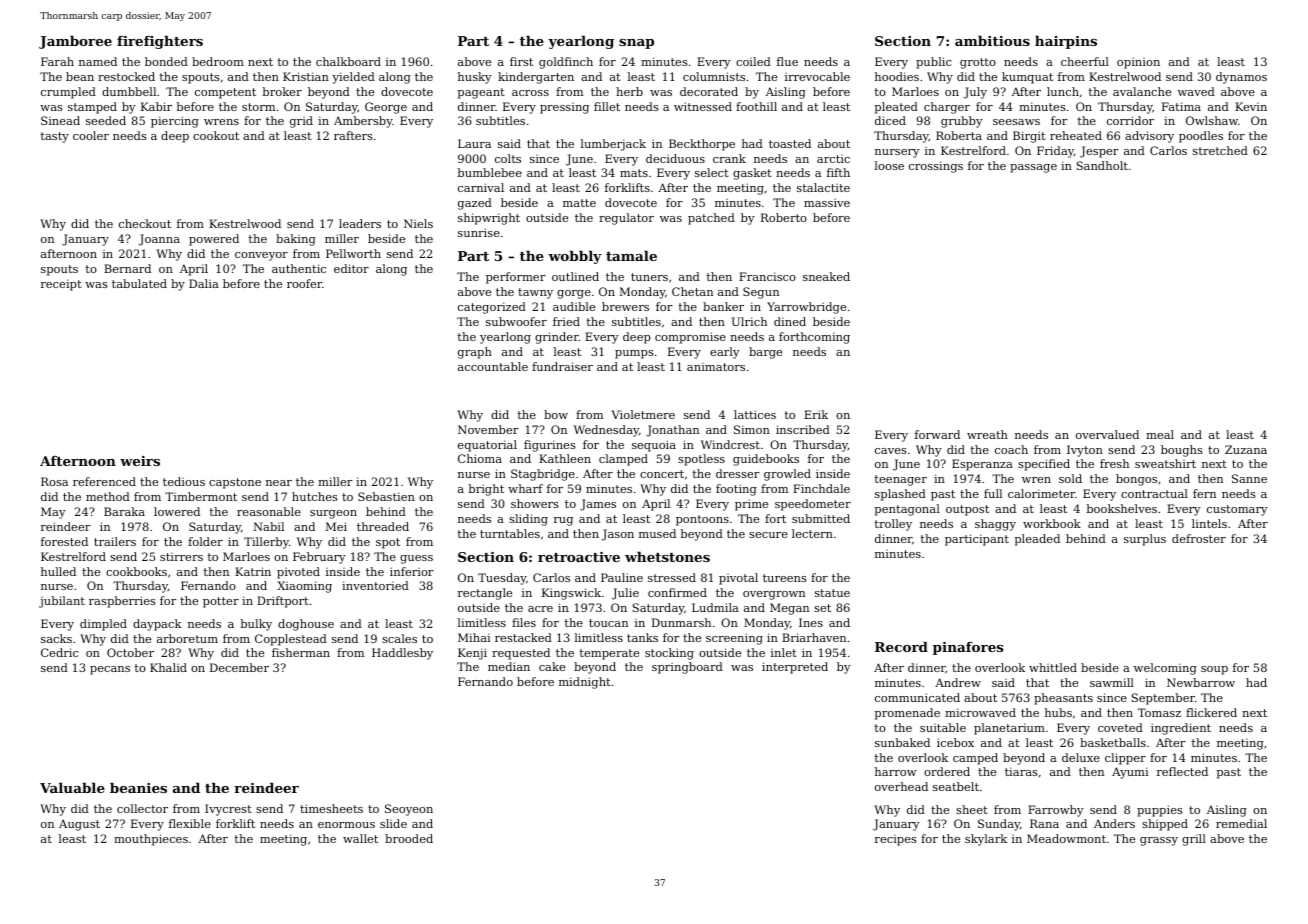 Image resolution: width=1308 pixels, height=924 pixels. Describe the element at coordinates (140, 461) in the screenshot. I see `weirs` at that location.
